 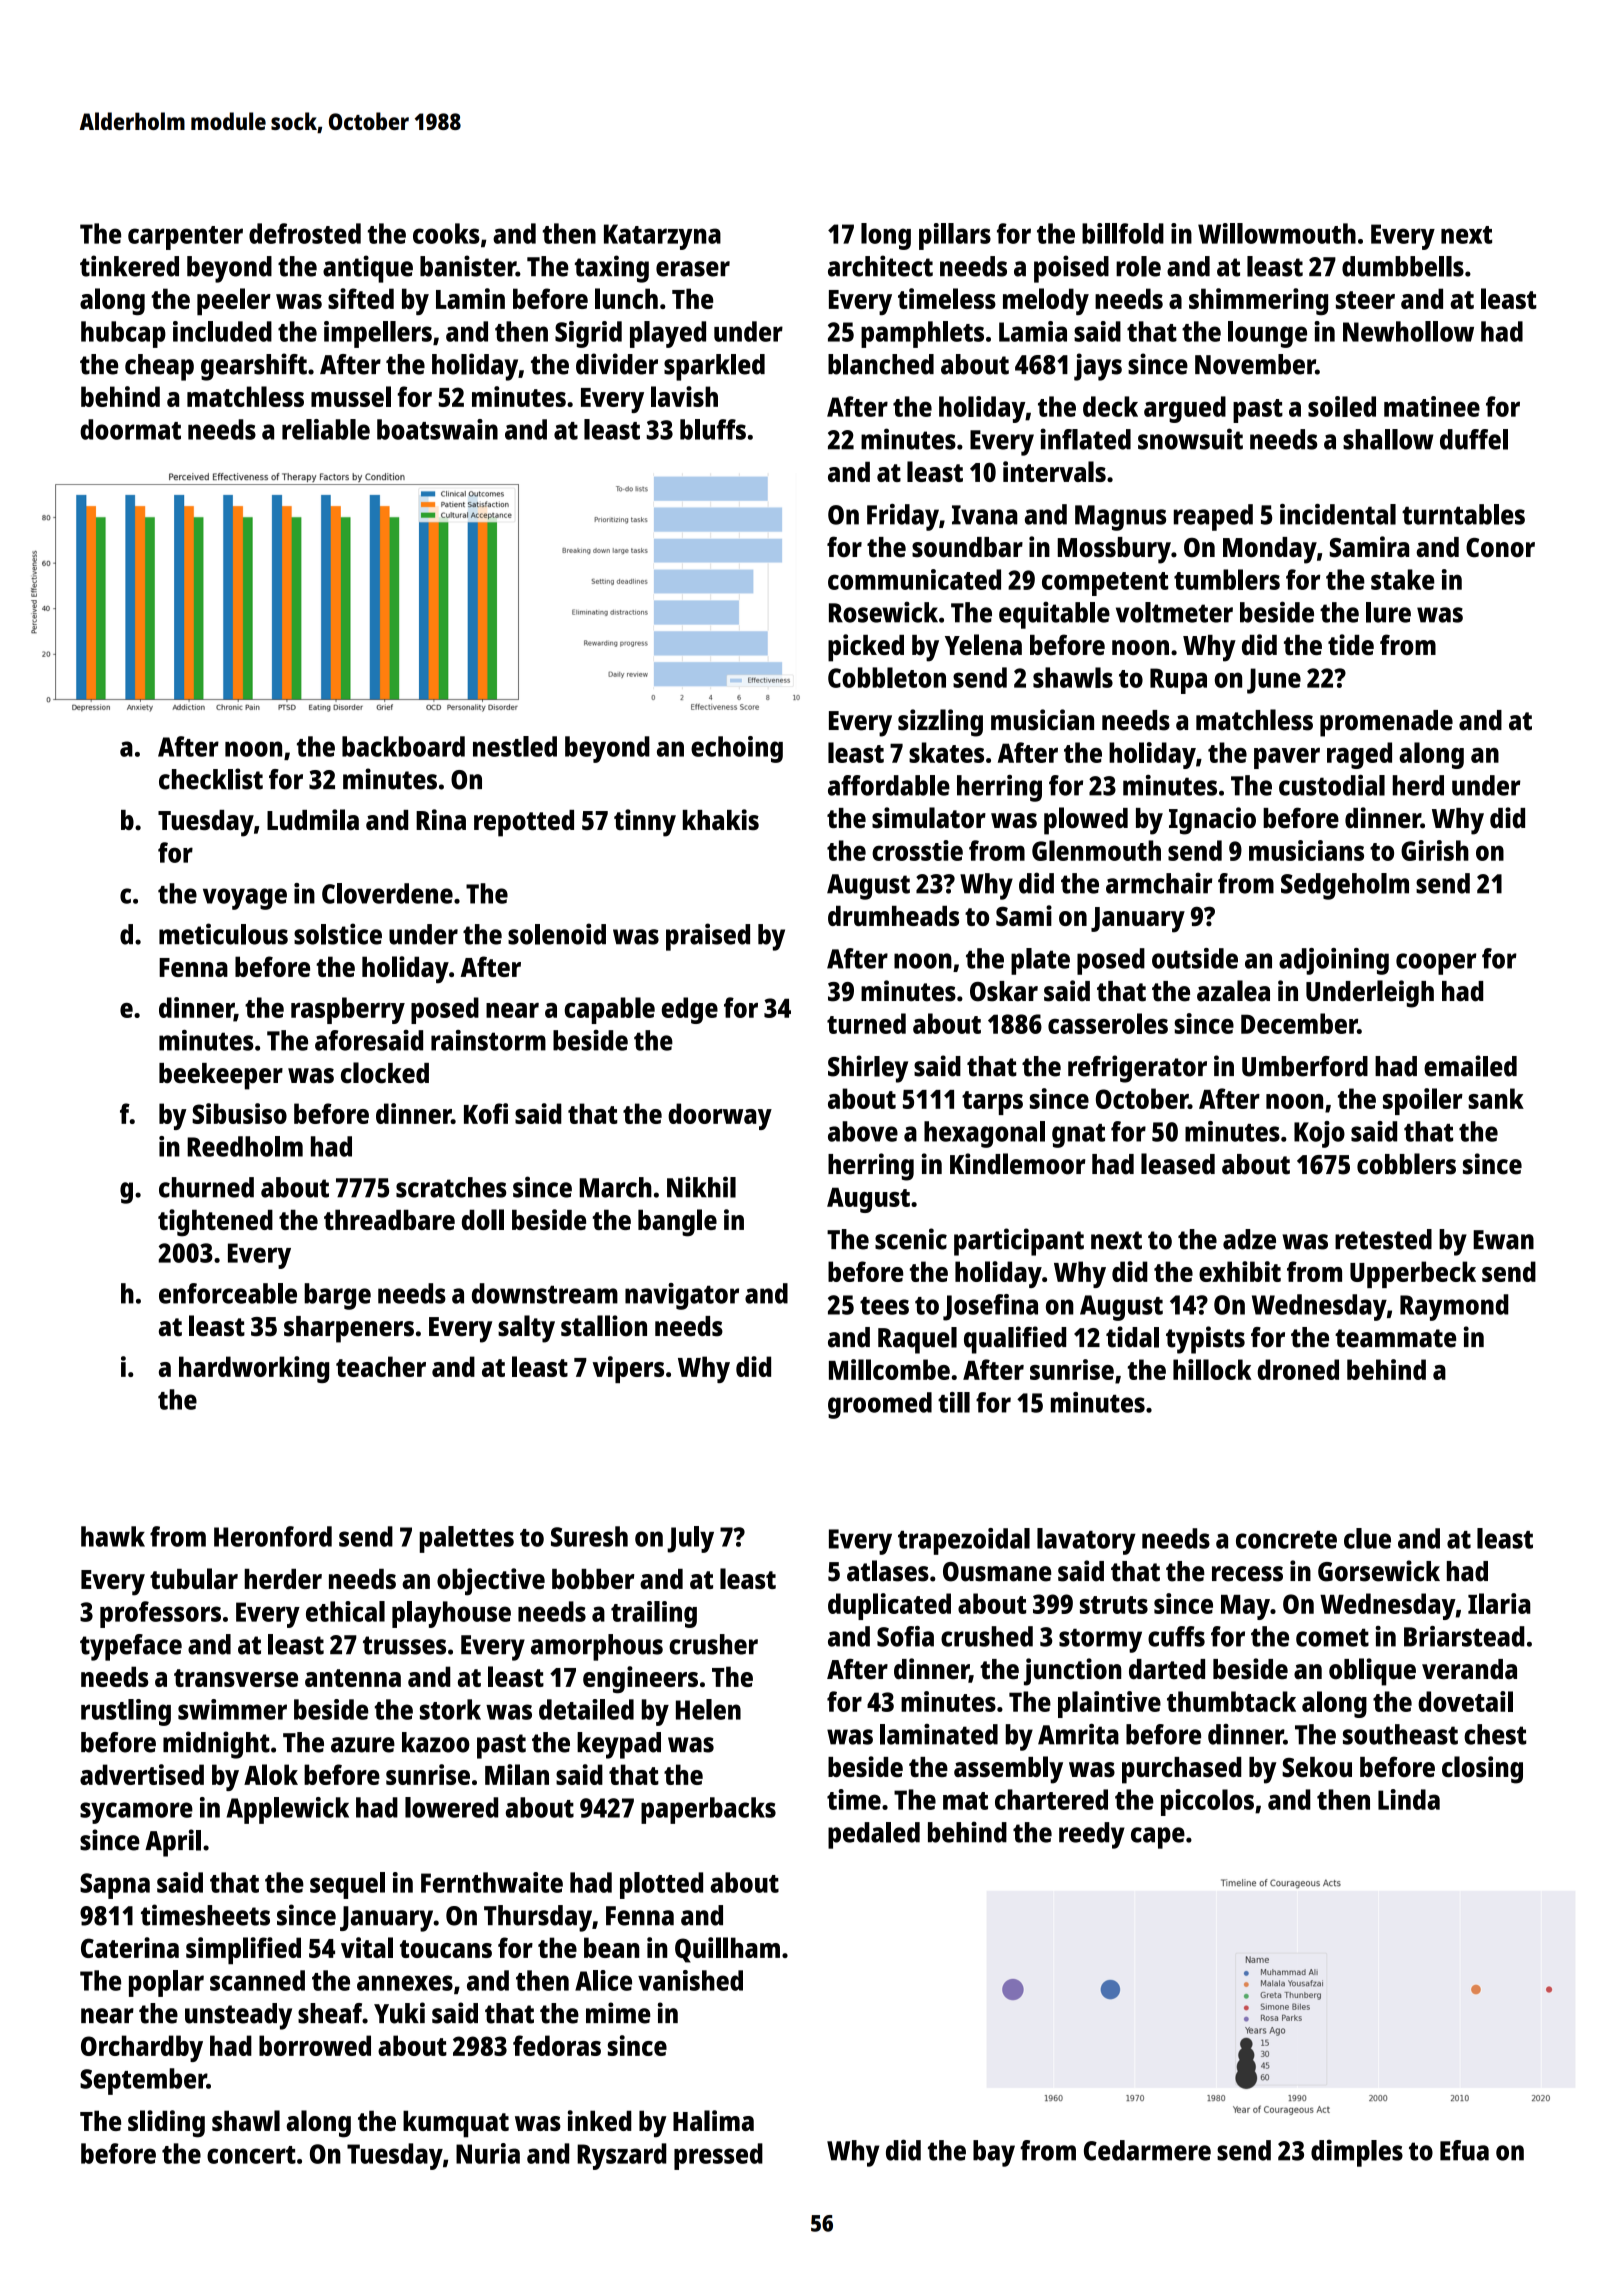 What do you see at coordinates (1178, 681) in the document?
I see `Rupa` at bounding box center [1178, 681].
